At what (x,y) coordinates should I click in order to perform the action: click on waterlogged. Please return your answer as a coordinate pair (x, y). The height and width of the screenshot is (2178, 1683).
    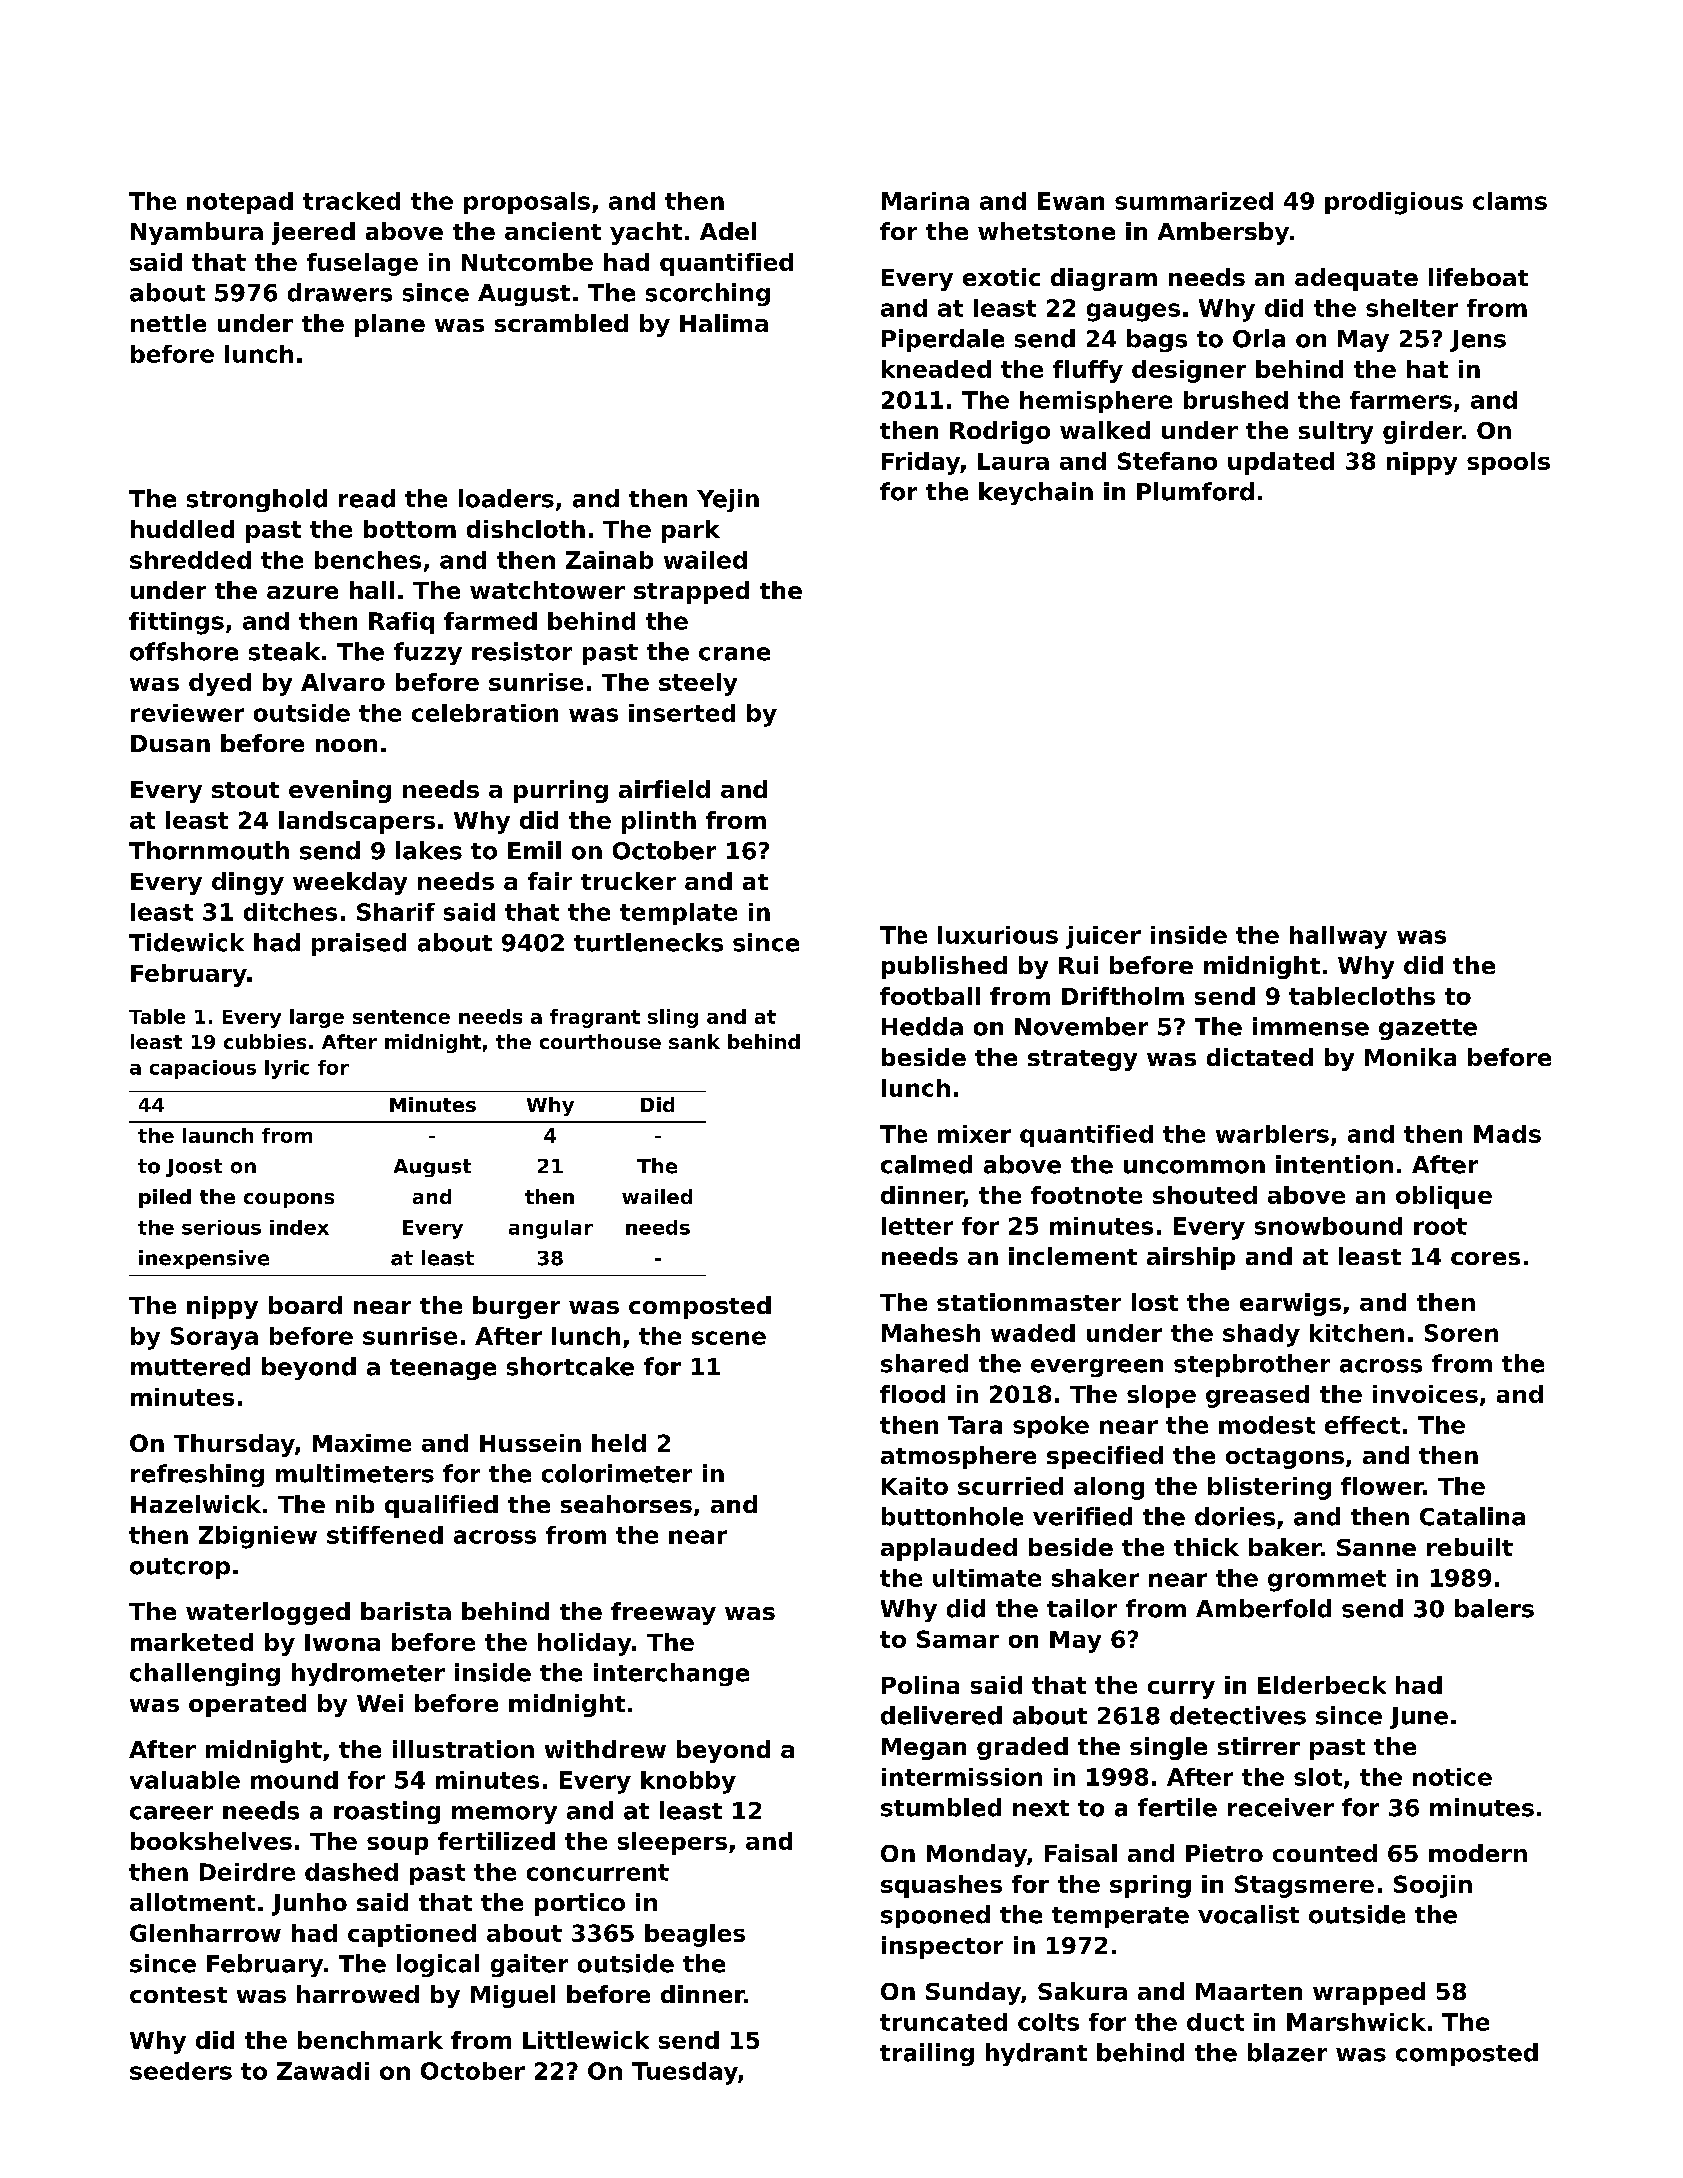
    Looking at the image, I should click on (268, 1613).
